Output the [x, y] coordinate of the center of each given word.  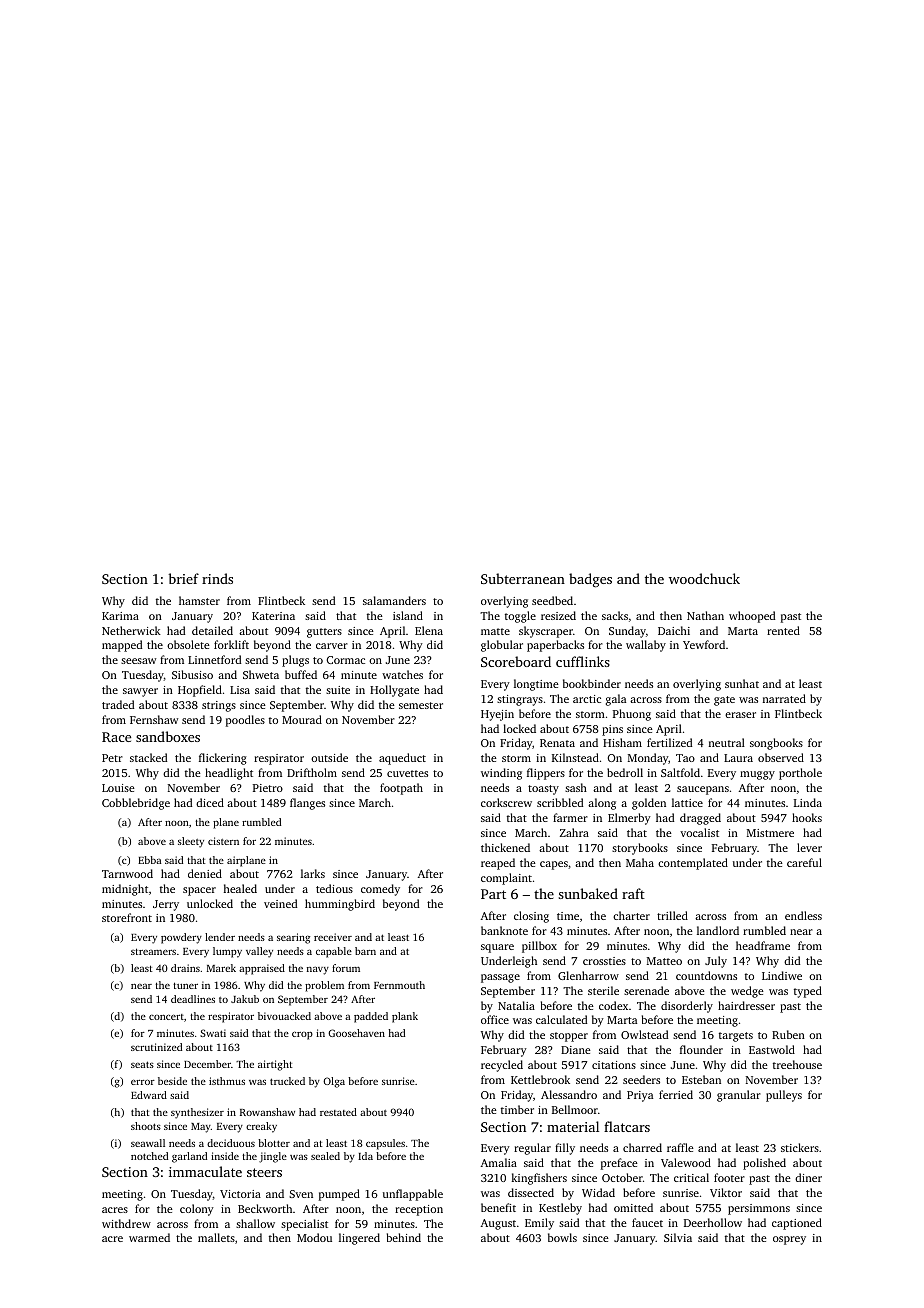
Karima [120, 616]
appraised [262, 969]
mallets [216, 1237]
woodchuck [704, 578]
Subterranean [523, 578]
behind [404, 1237]
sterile [603, 990]
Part [493, 894]
